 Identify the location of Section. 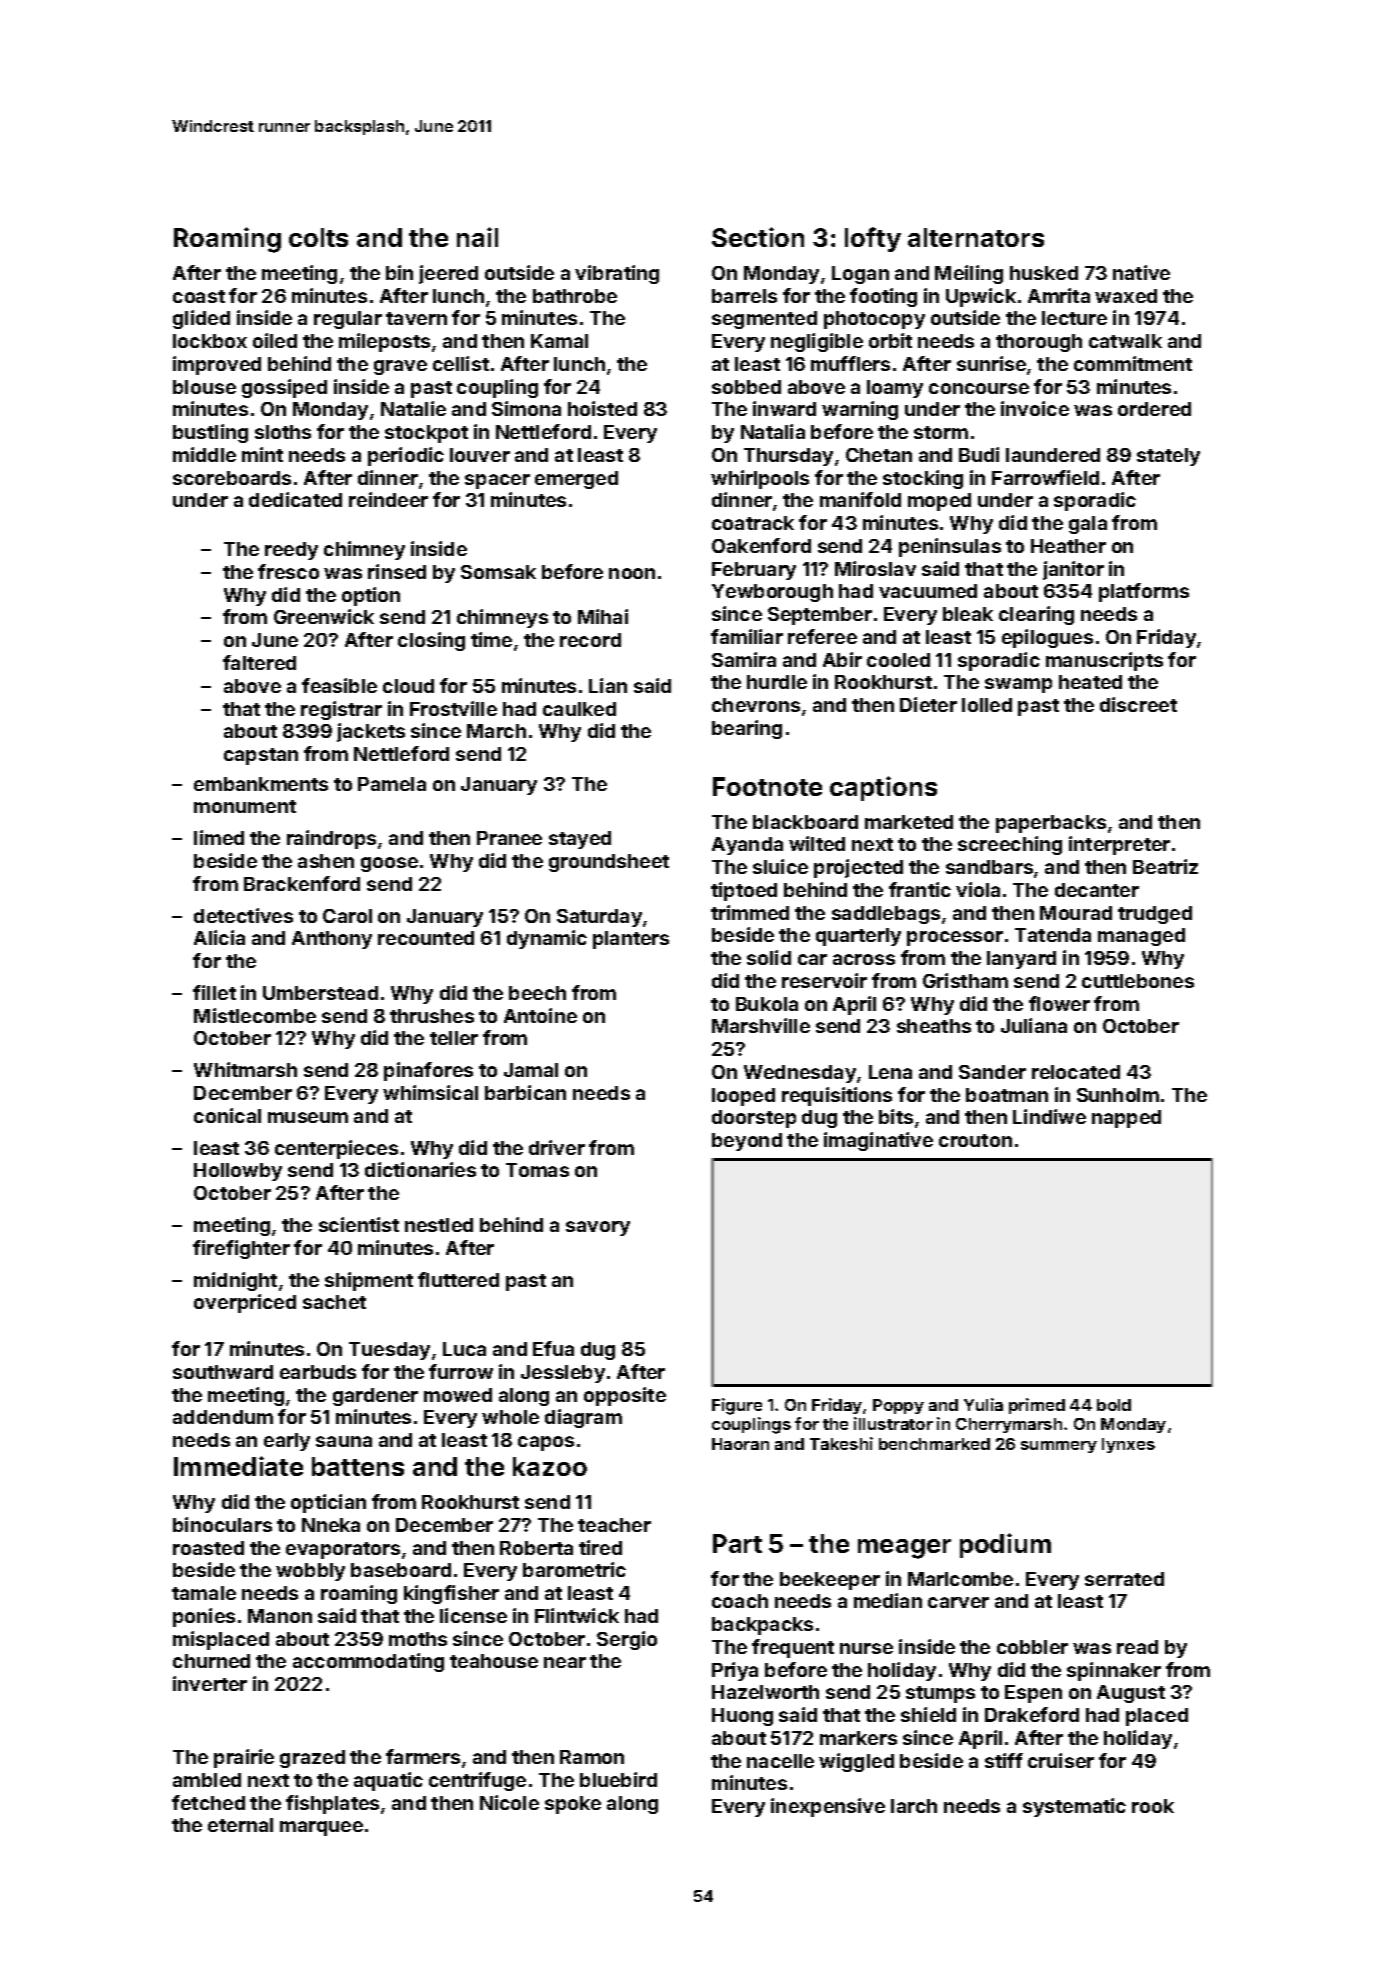
(758, 237).
